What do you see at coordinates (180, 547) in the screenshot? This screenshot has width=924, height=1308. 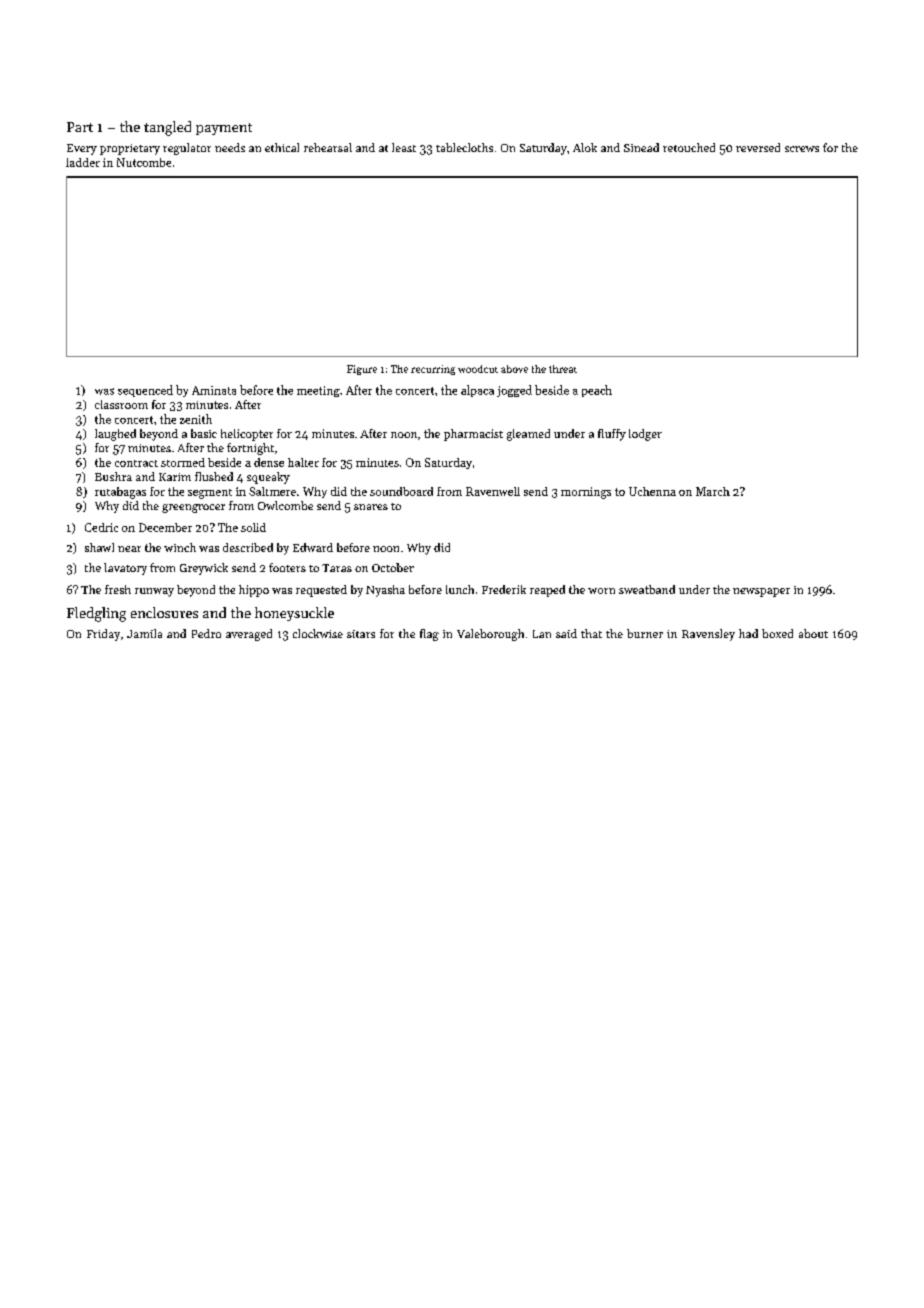 I see `winch` at bounding box center [180, 547].
